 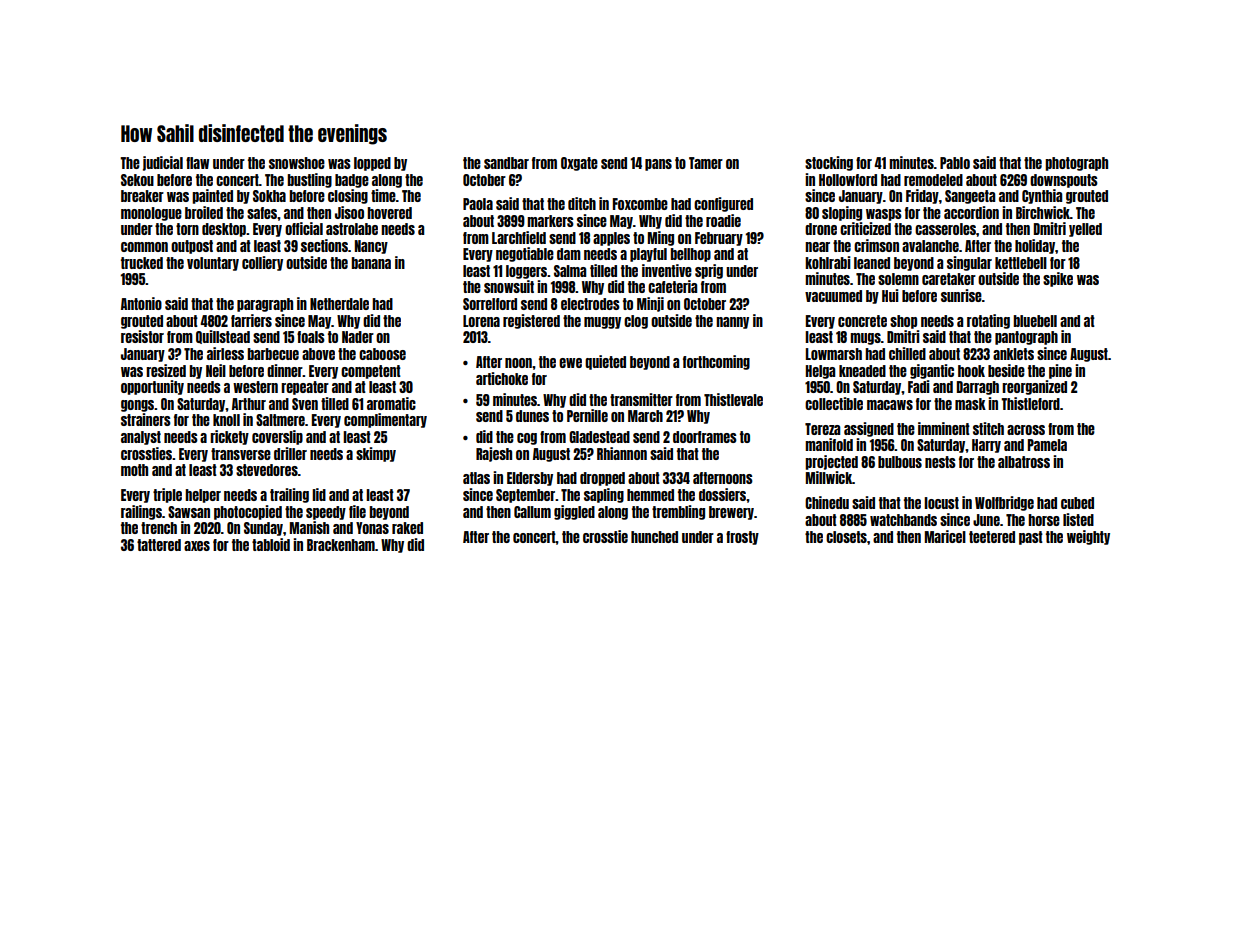 I want to click on rotating, so click(x=988, y=321).
